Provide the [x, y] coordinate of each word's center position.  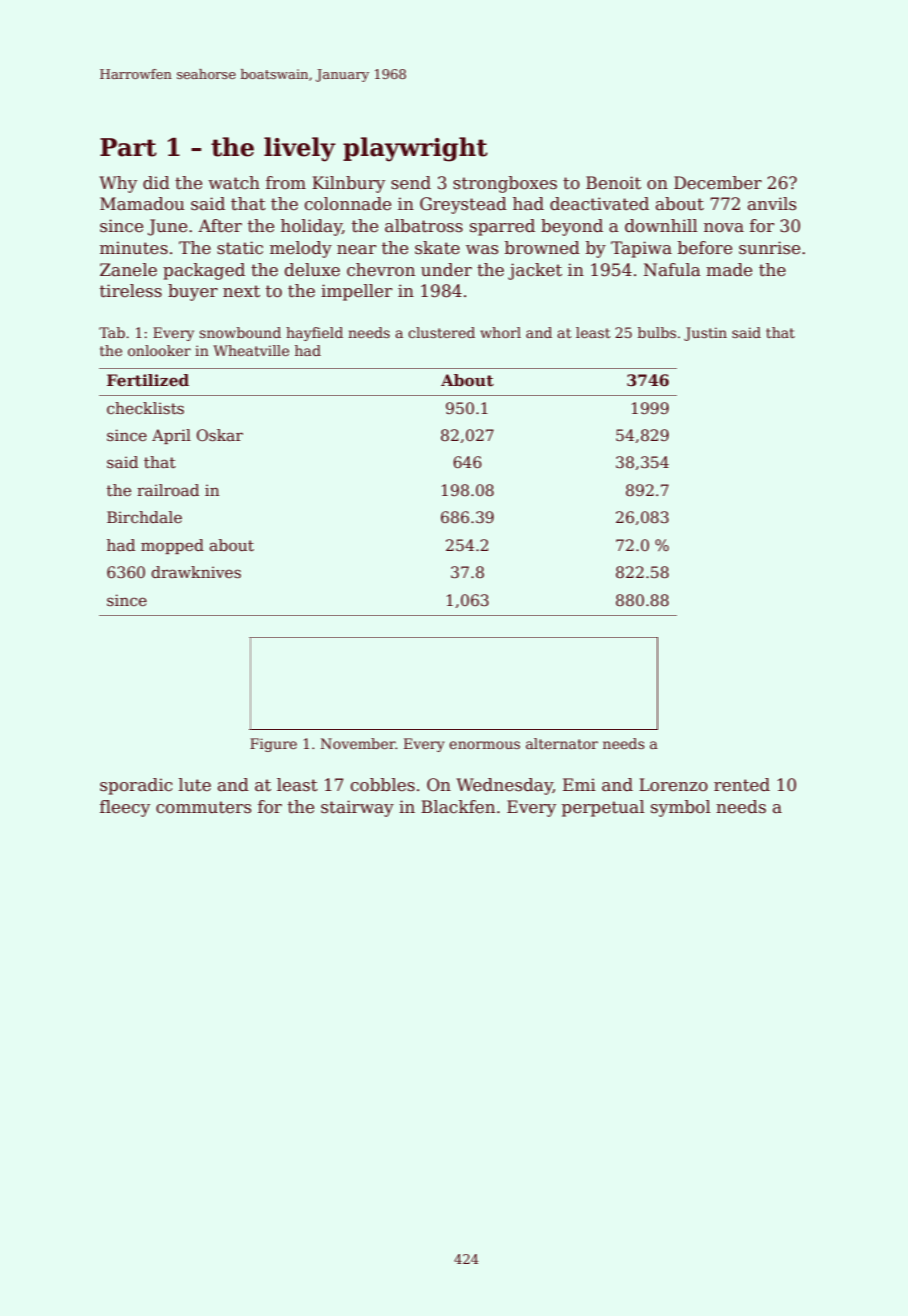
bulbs [657, 332]
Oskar [220, 435]
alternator [562, 743]
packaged [204, 271]
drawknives [196, 572]
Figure [273, 745]
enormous [484, 745]
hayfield [314, 334]
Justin [705, 334]
